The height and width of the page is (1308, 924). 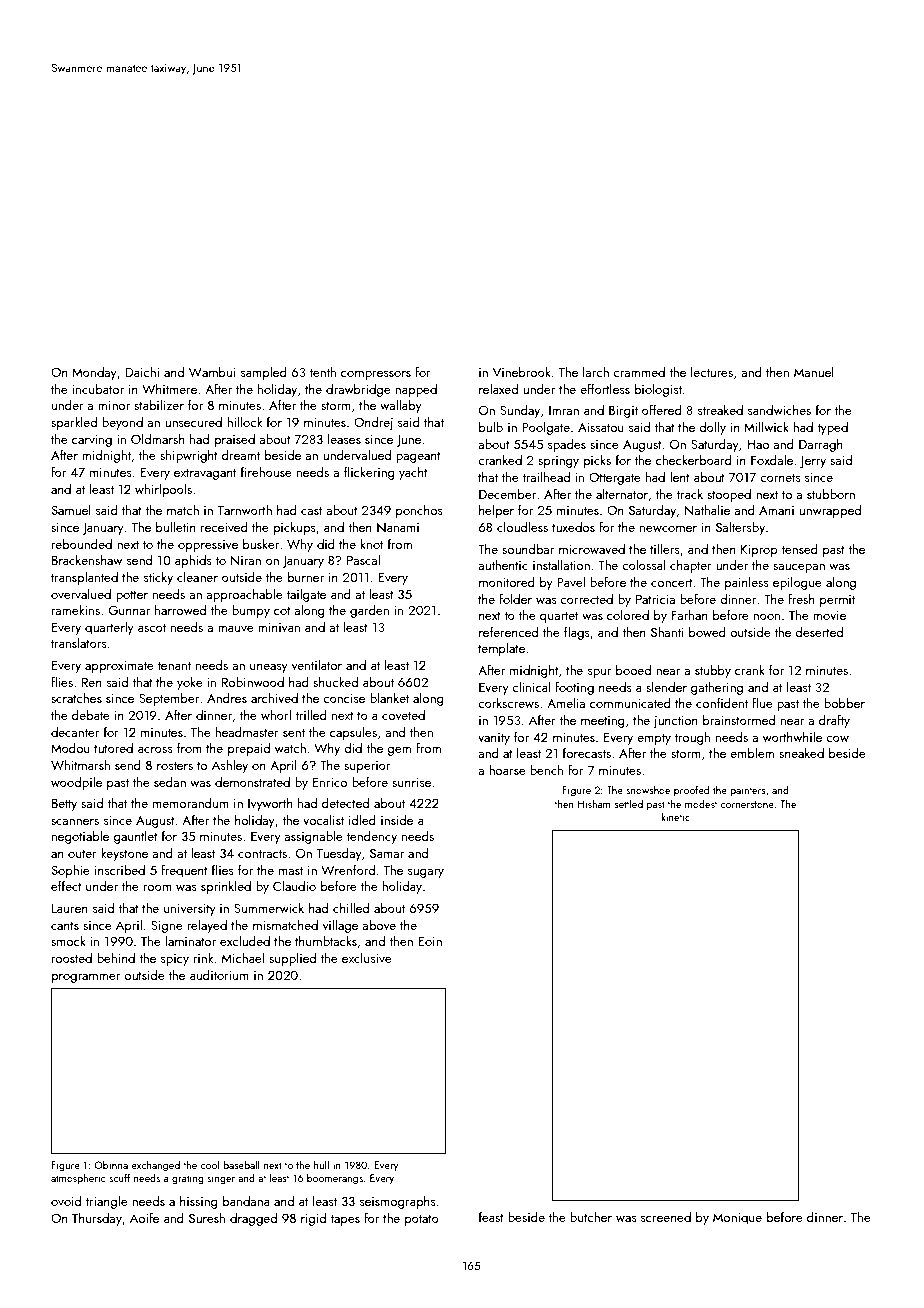 I want to click on auditorium, so click(x=219, y=975).
